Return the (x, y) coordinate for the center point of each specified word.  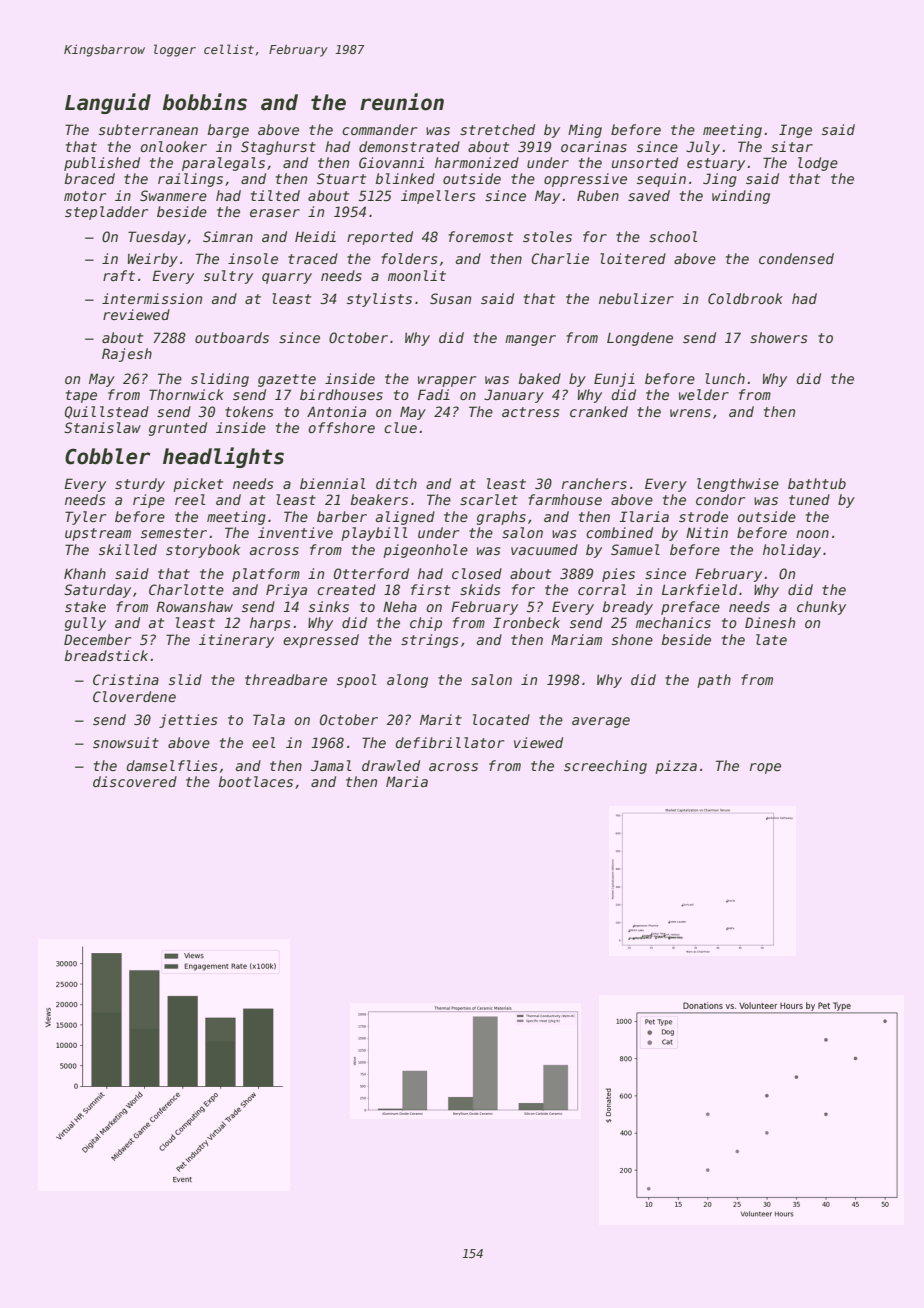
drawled (391, 765)
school (673, 236)
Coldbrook (745, 298)
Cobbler (107, 456)
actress (530, 412)
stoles (547, 236)
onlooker (173, 146)
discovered (135, 781)
